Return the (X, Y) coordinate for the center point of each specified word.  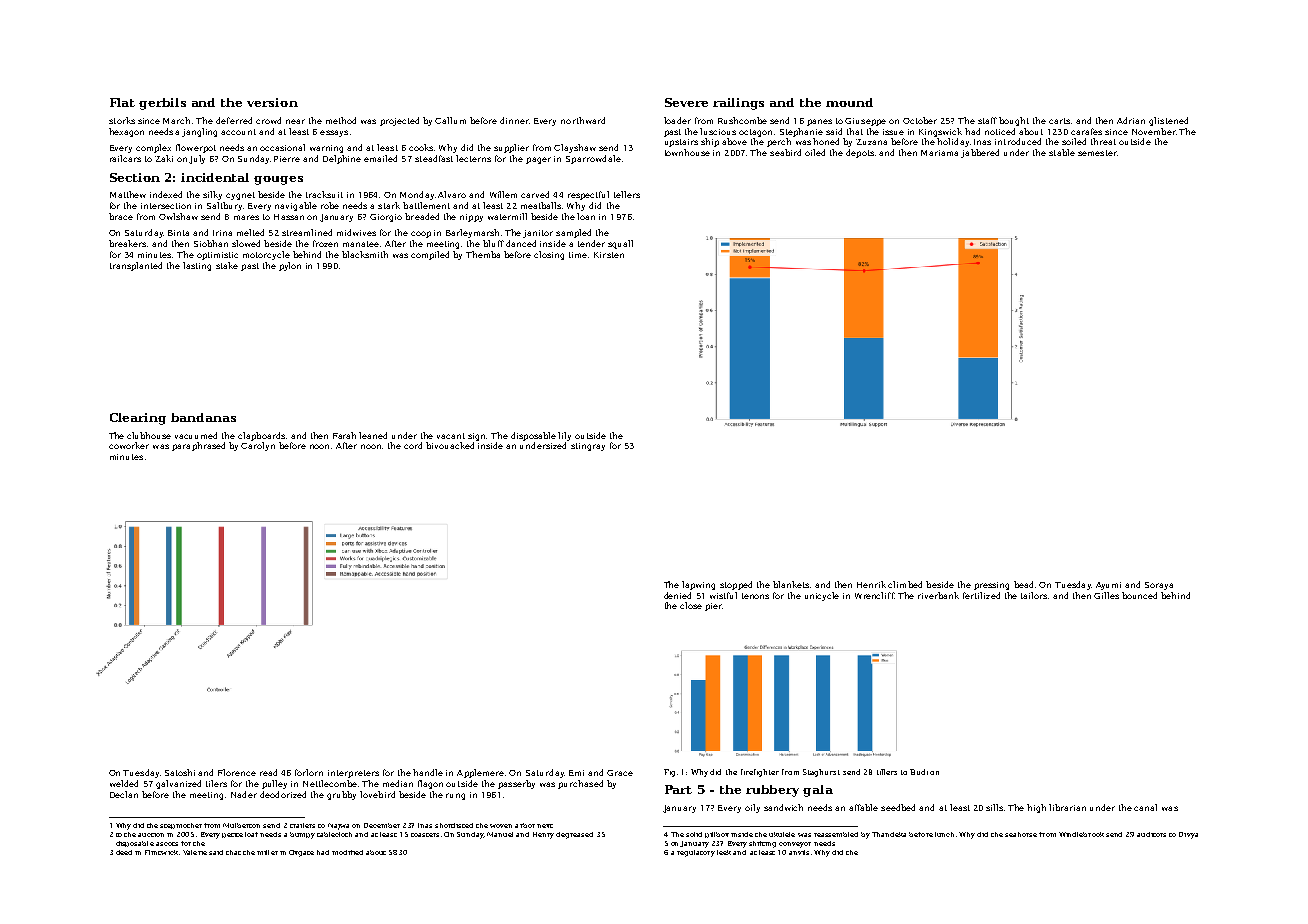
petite (232, 835)
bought (1014, 121)
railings (738, 104)
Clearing (138, 419)
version (272, 102)
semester (1097, 153)
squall (620, 244)
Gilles (1106, 595)
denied (677, 595)
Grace (620, 773)
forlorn (309, 772)
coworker (129, 445)
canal (1145, 807)
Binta (178, 233)
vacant (451, 436)
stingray (588, 447)
